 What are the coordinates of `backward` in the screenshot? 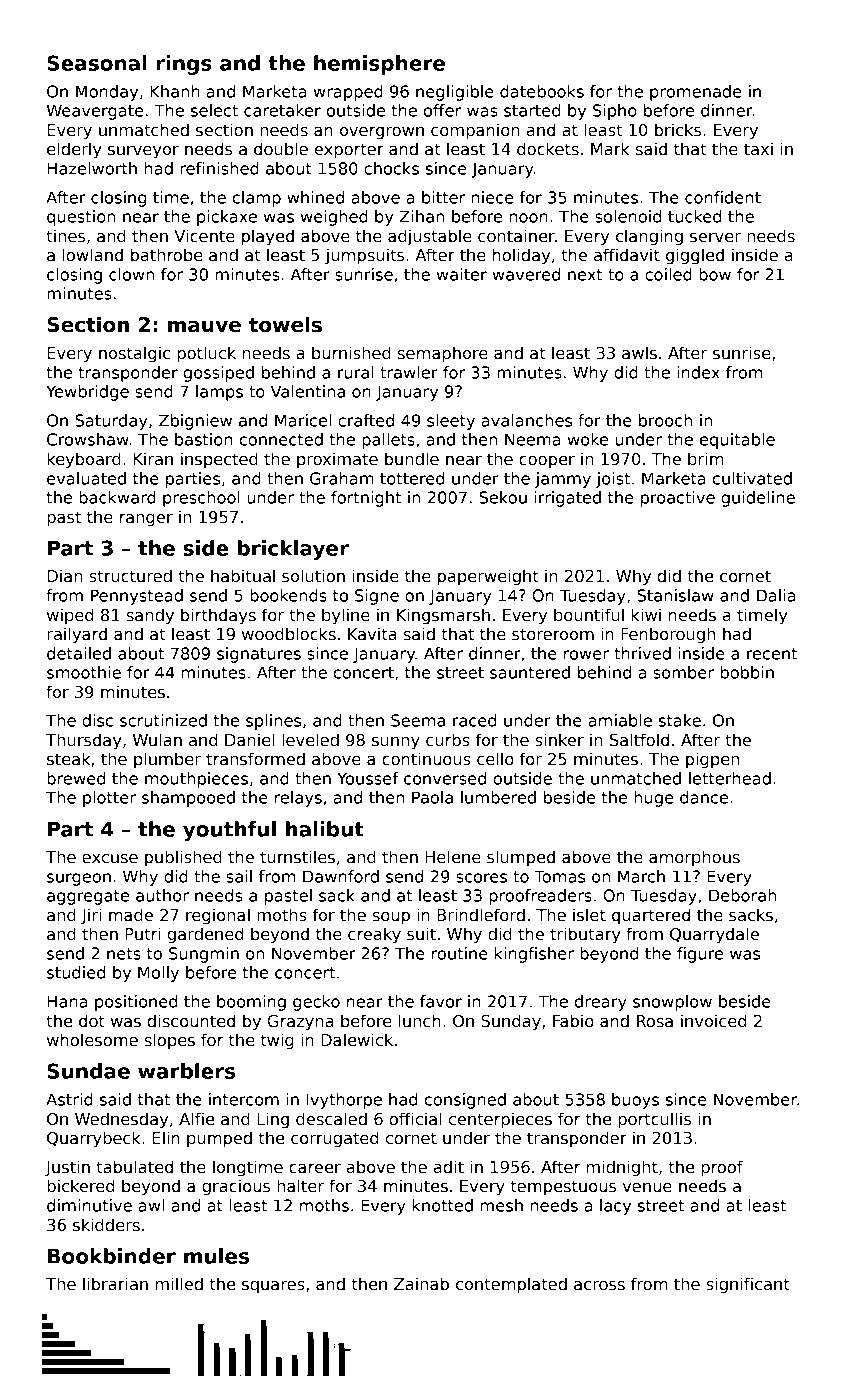 It's located at (117, 497).
